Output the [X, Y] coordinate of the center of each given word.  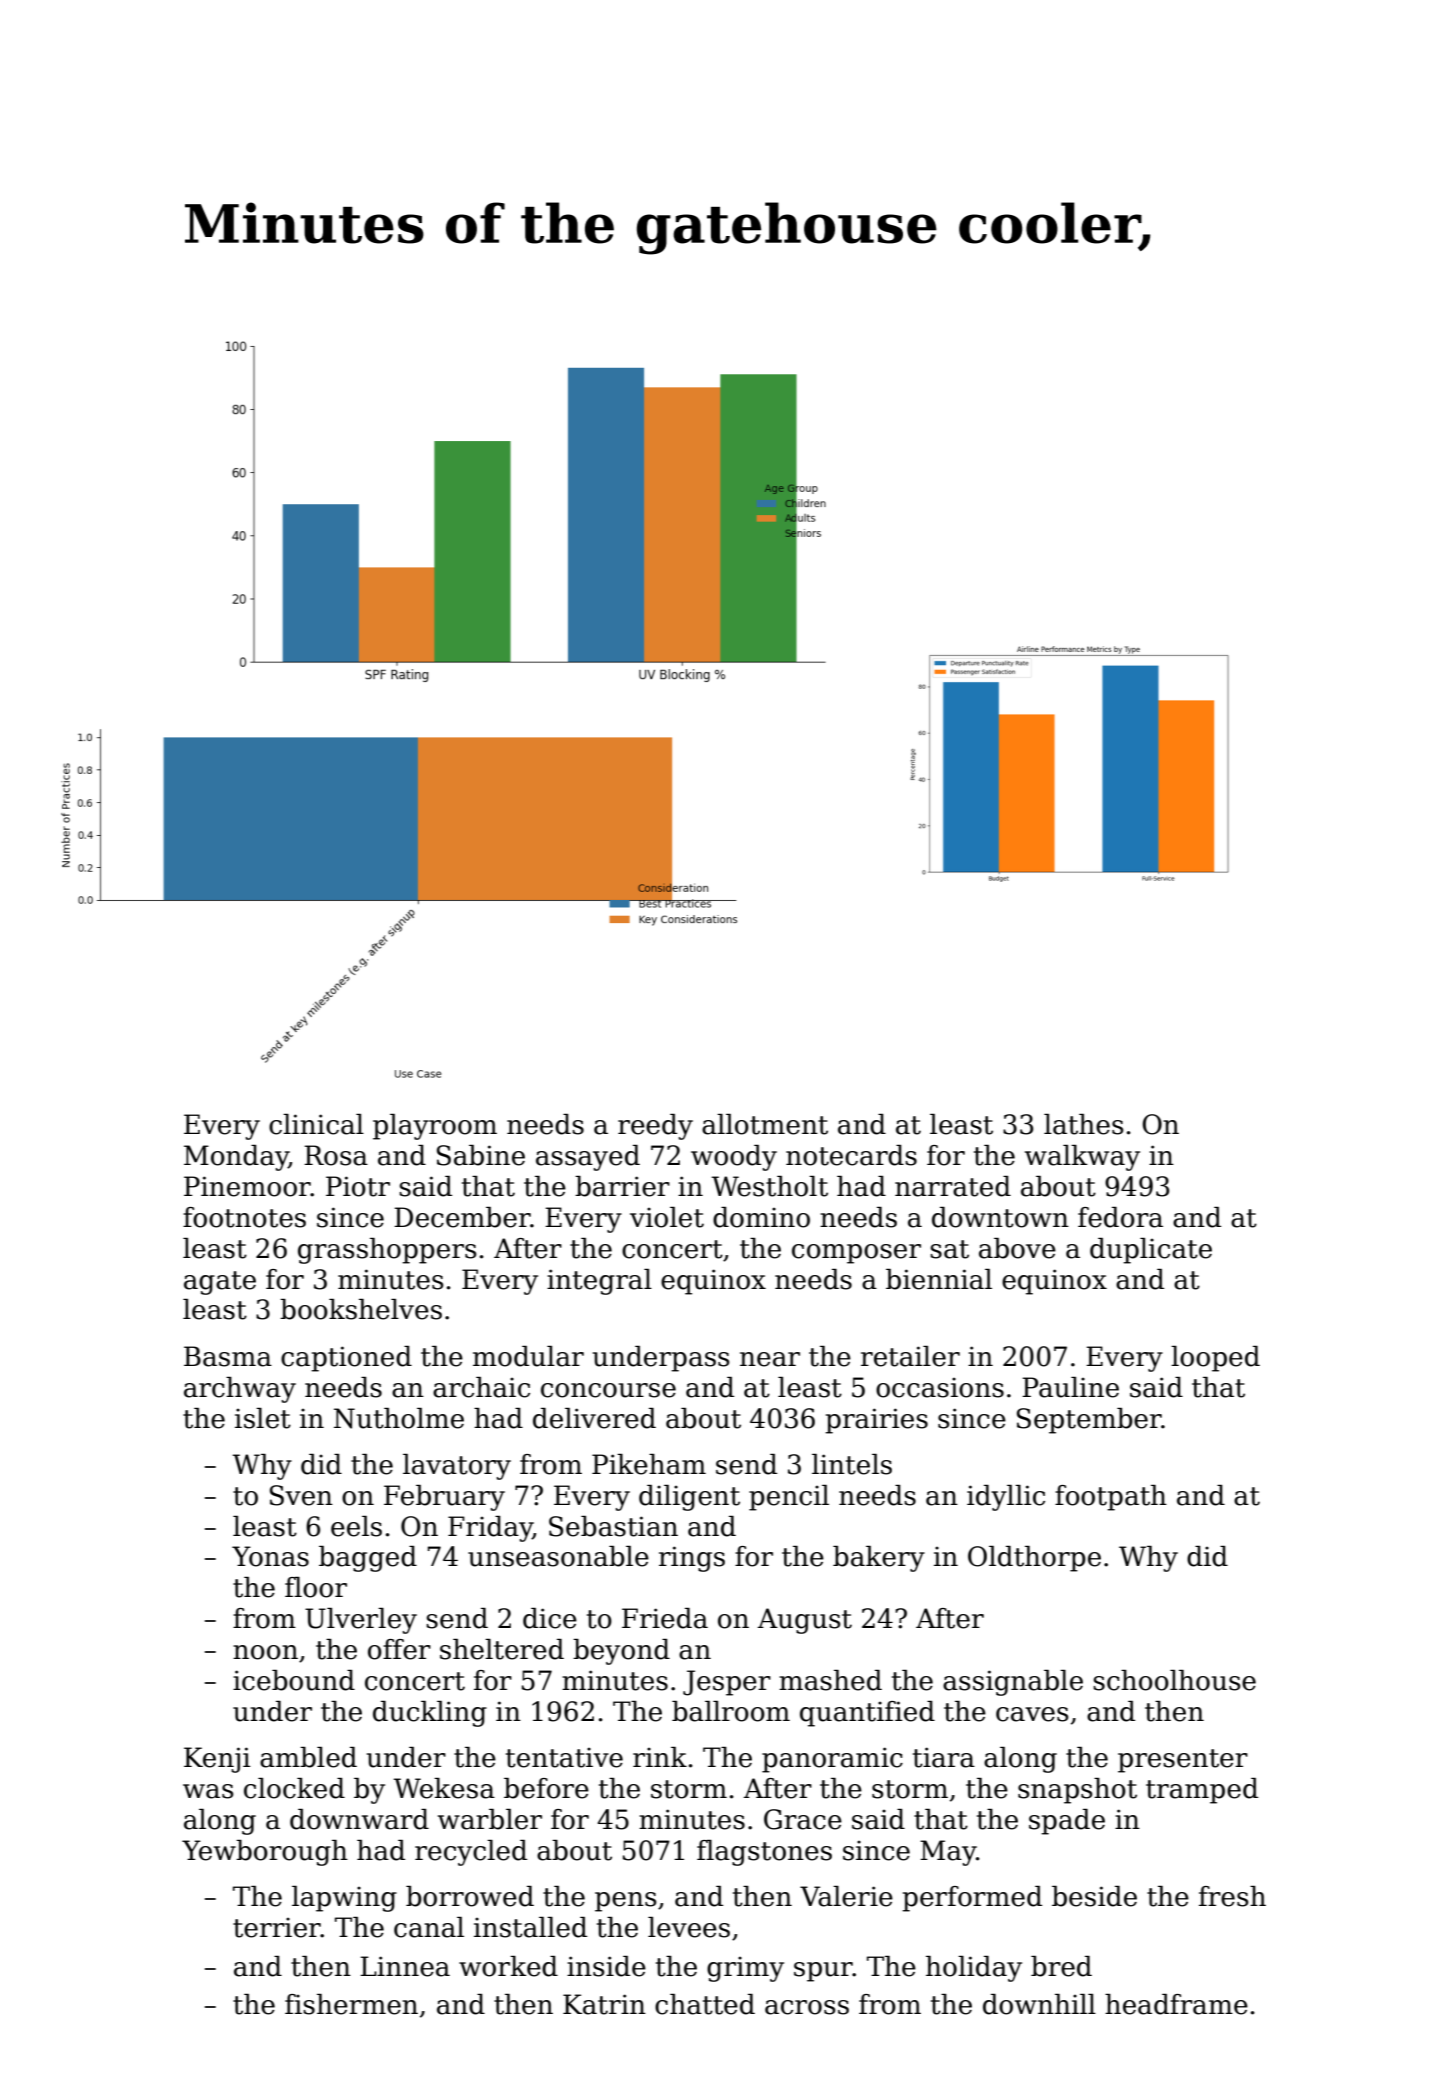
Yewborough [265, 1853]
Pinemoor [247, 1186]
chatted [705, 2004]
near [770, 1359]
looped [1215, 1359]
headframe [1176, 2004]
